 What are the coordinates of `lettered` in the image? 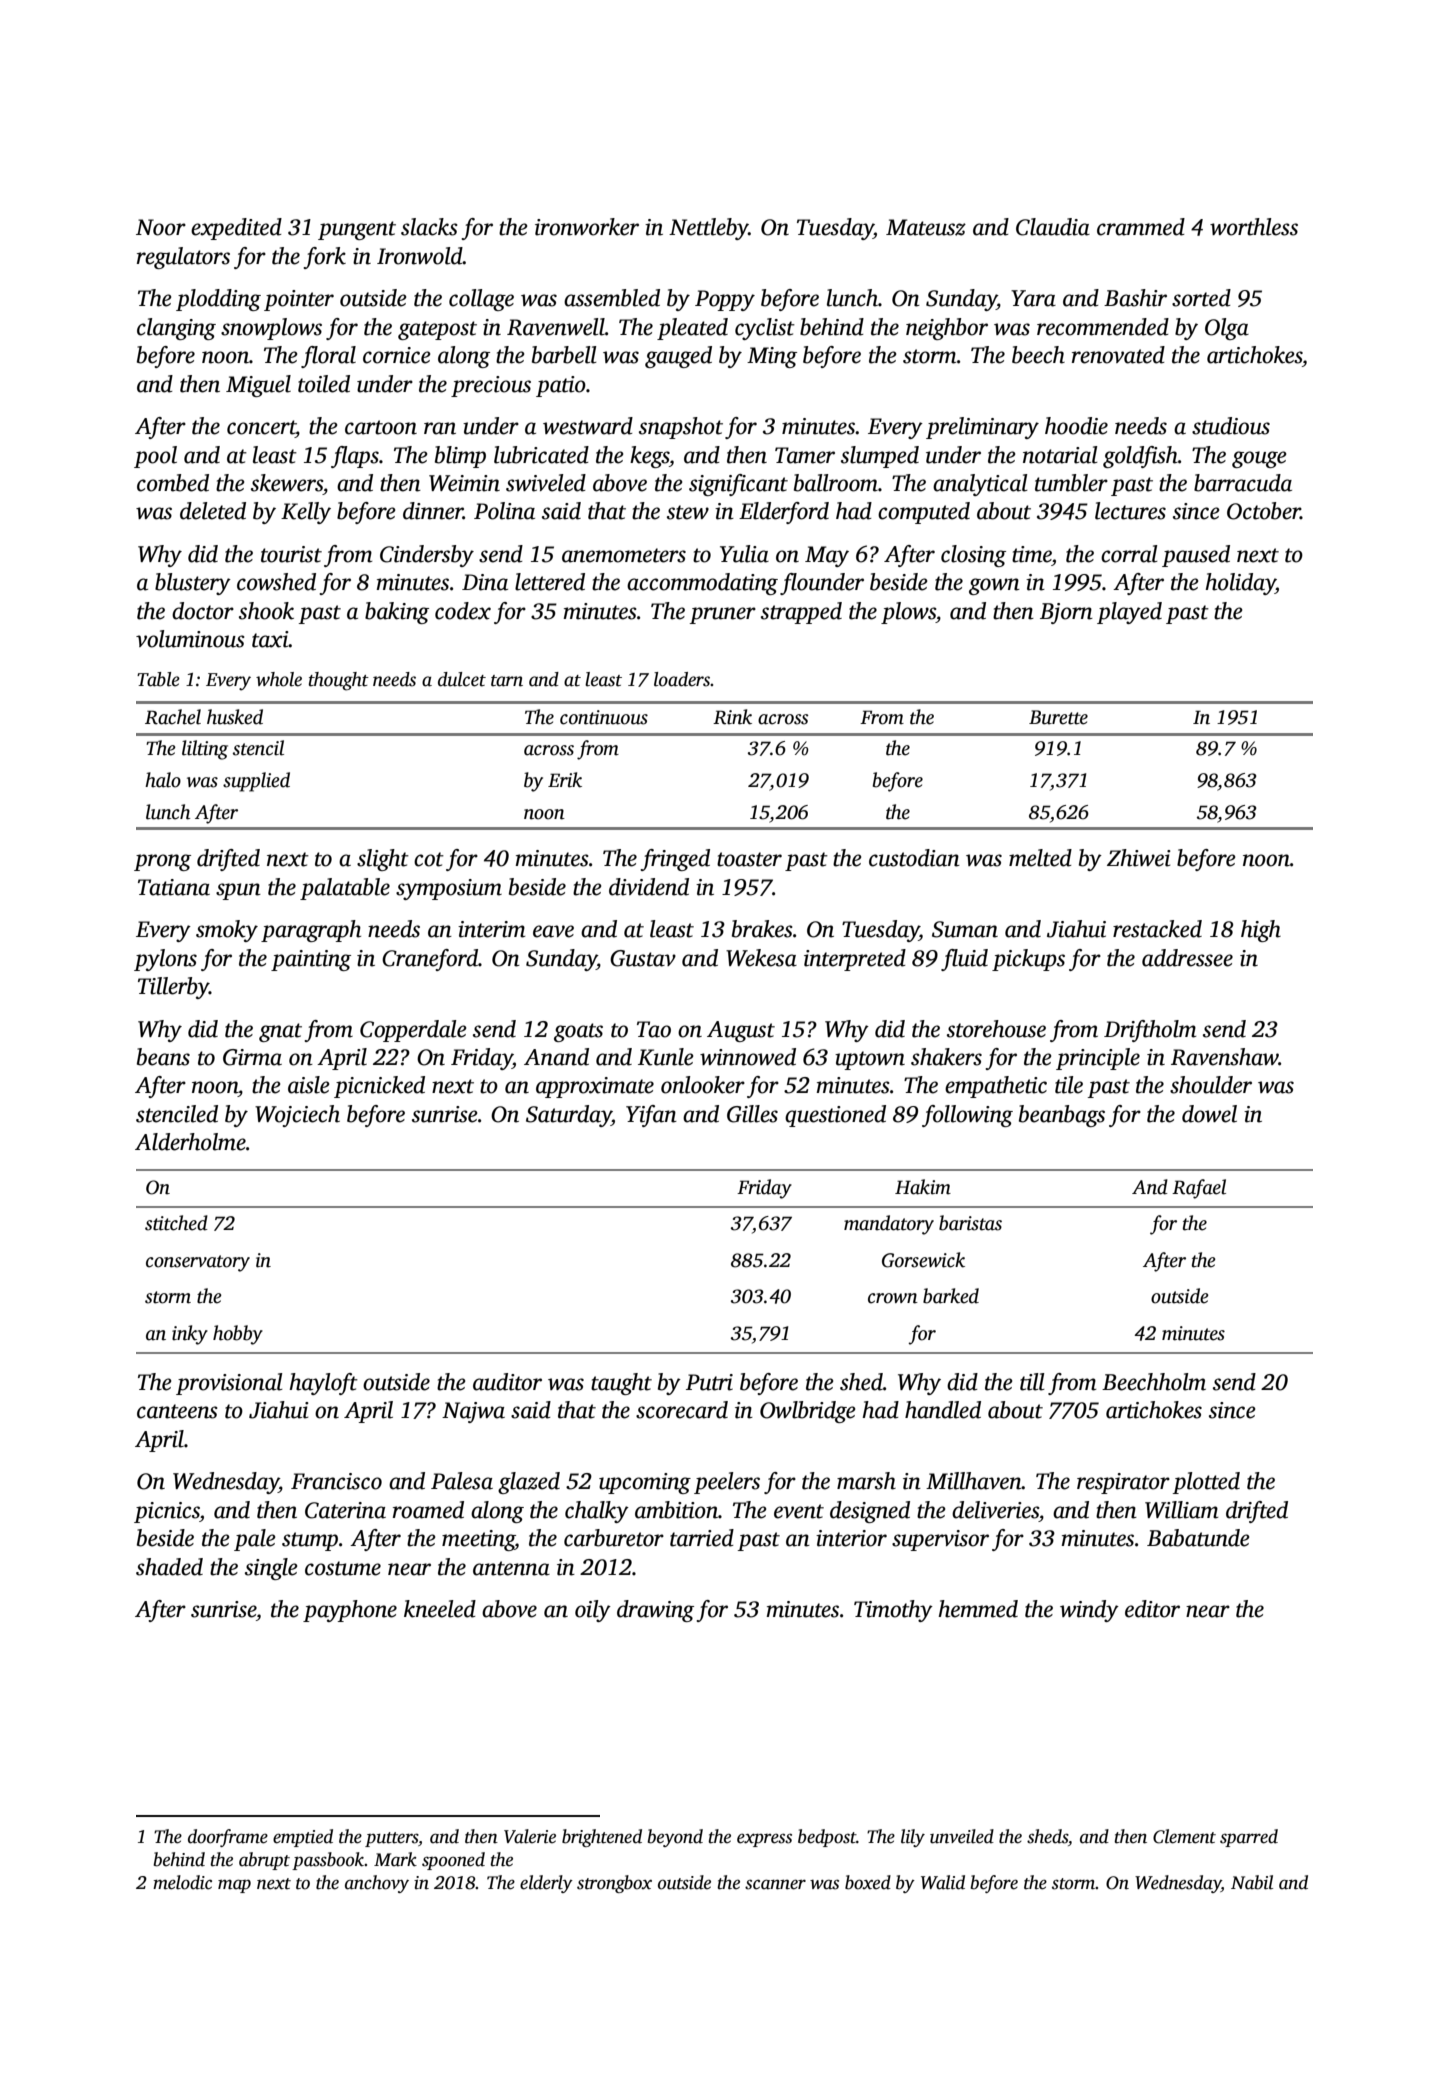 It's located at (550, 582).
